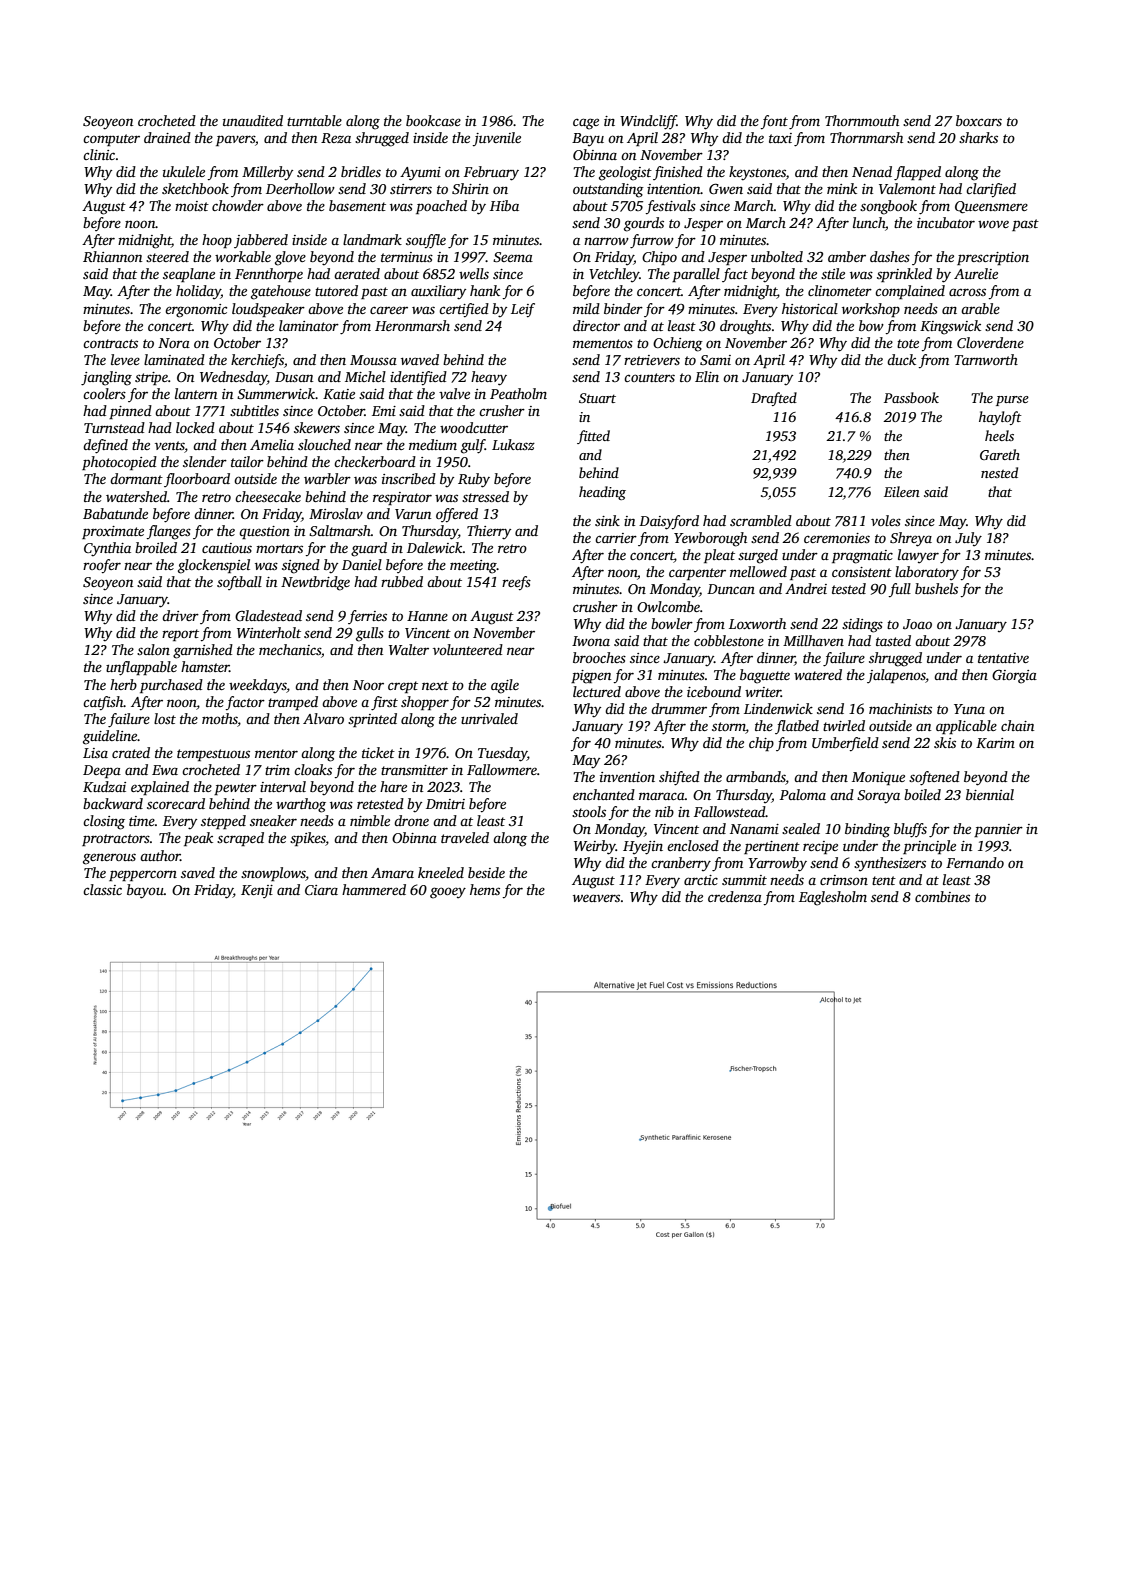 Image resolution: width=1122 pixels, height=1587 pixels. What do you see at coordinates (862, 557) in the image?
I see `pragmatic` at bounding box center [862, 557].
